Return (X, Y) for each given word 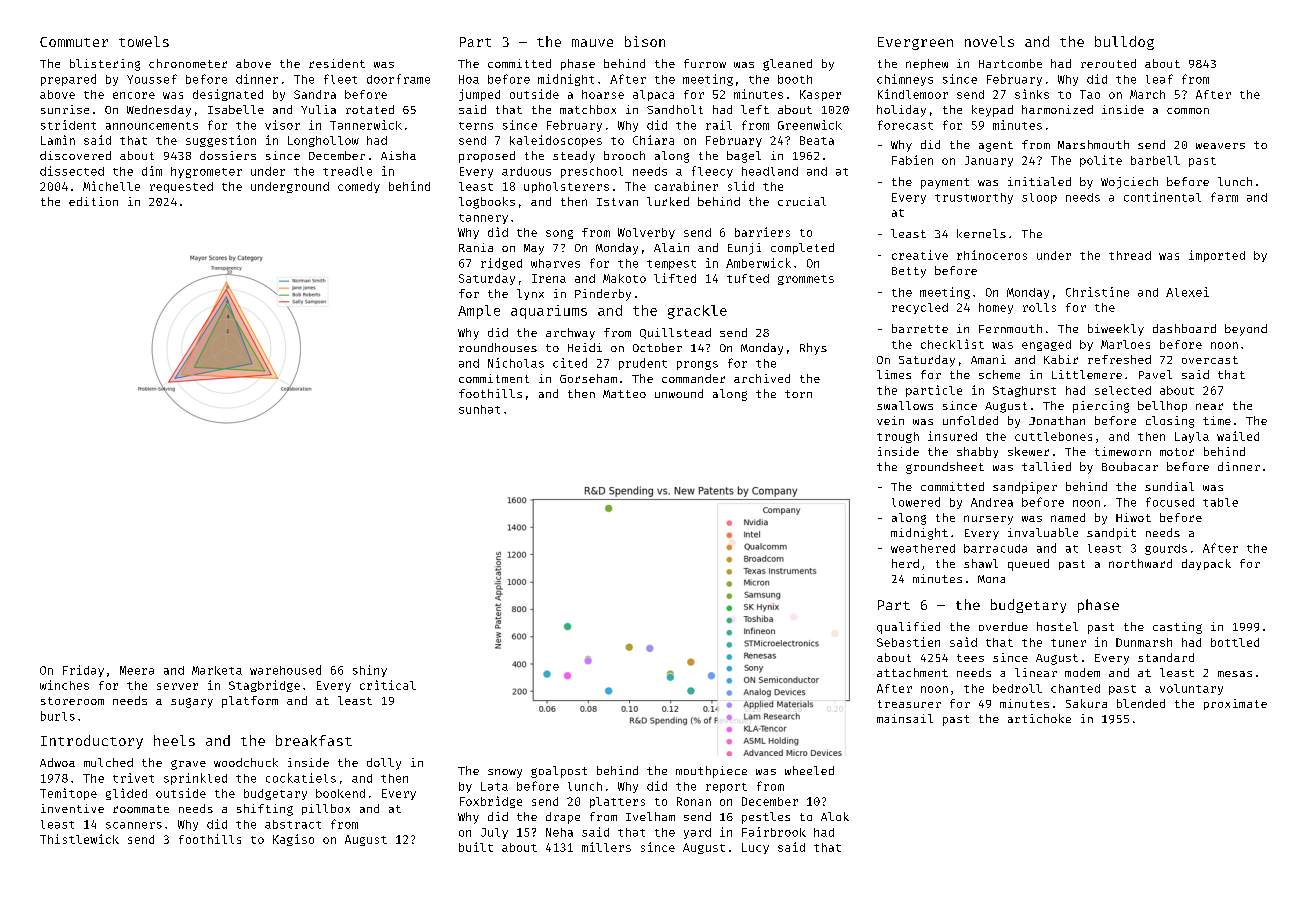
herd (905, 563)
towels (144, 41)
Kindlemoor (913, 94)
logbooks (487, 203)
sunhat (479, 409)
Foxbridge (491, 802)
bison (645, 41)
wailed (1238, 436)
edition (93, 201)
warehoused (285, 670)
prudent (643, 364)
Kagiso (293, 840)
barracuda (995, 548)
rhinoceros (992, 255)
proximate (1235, 704)
